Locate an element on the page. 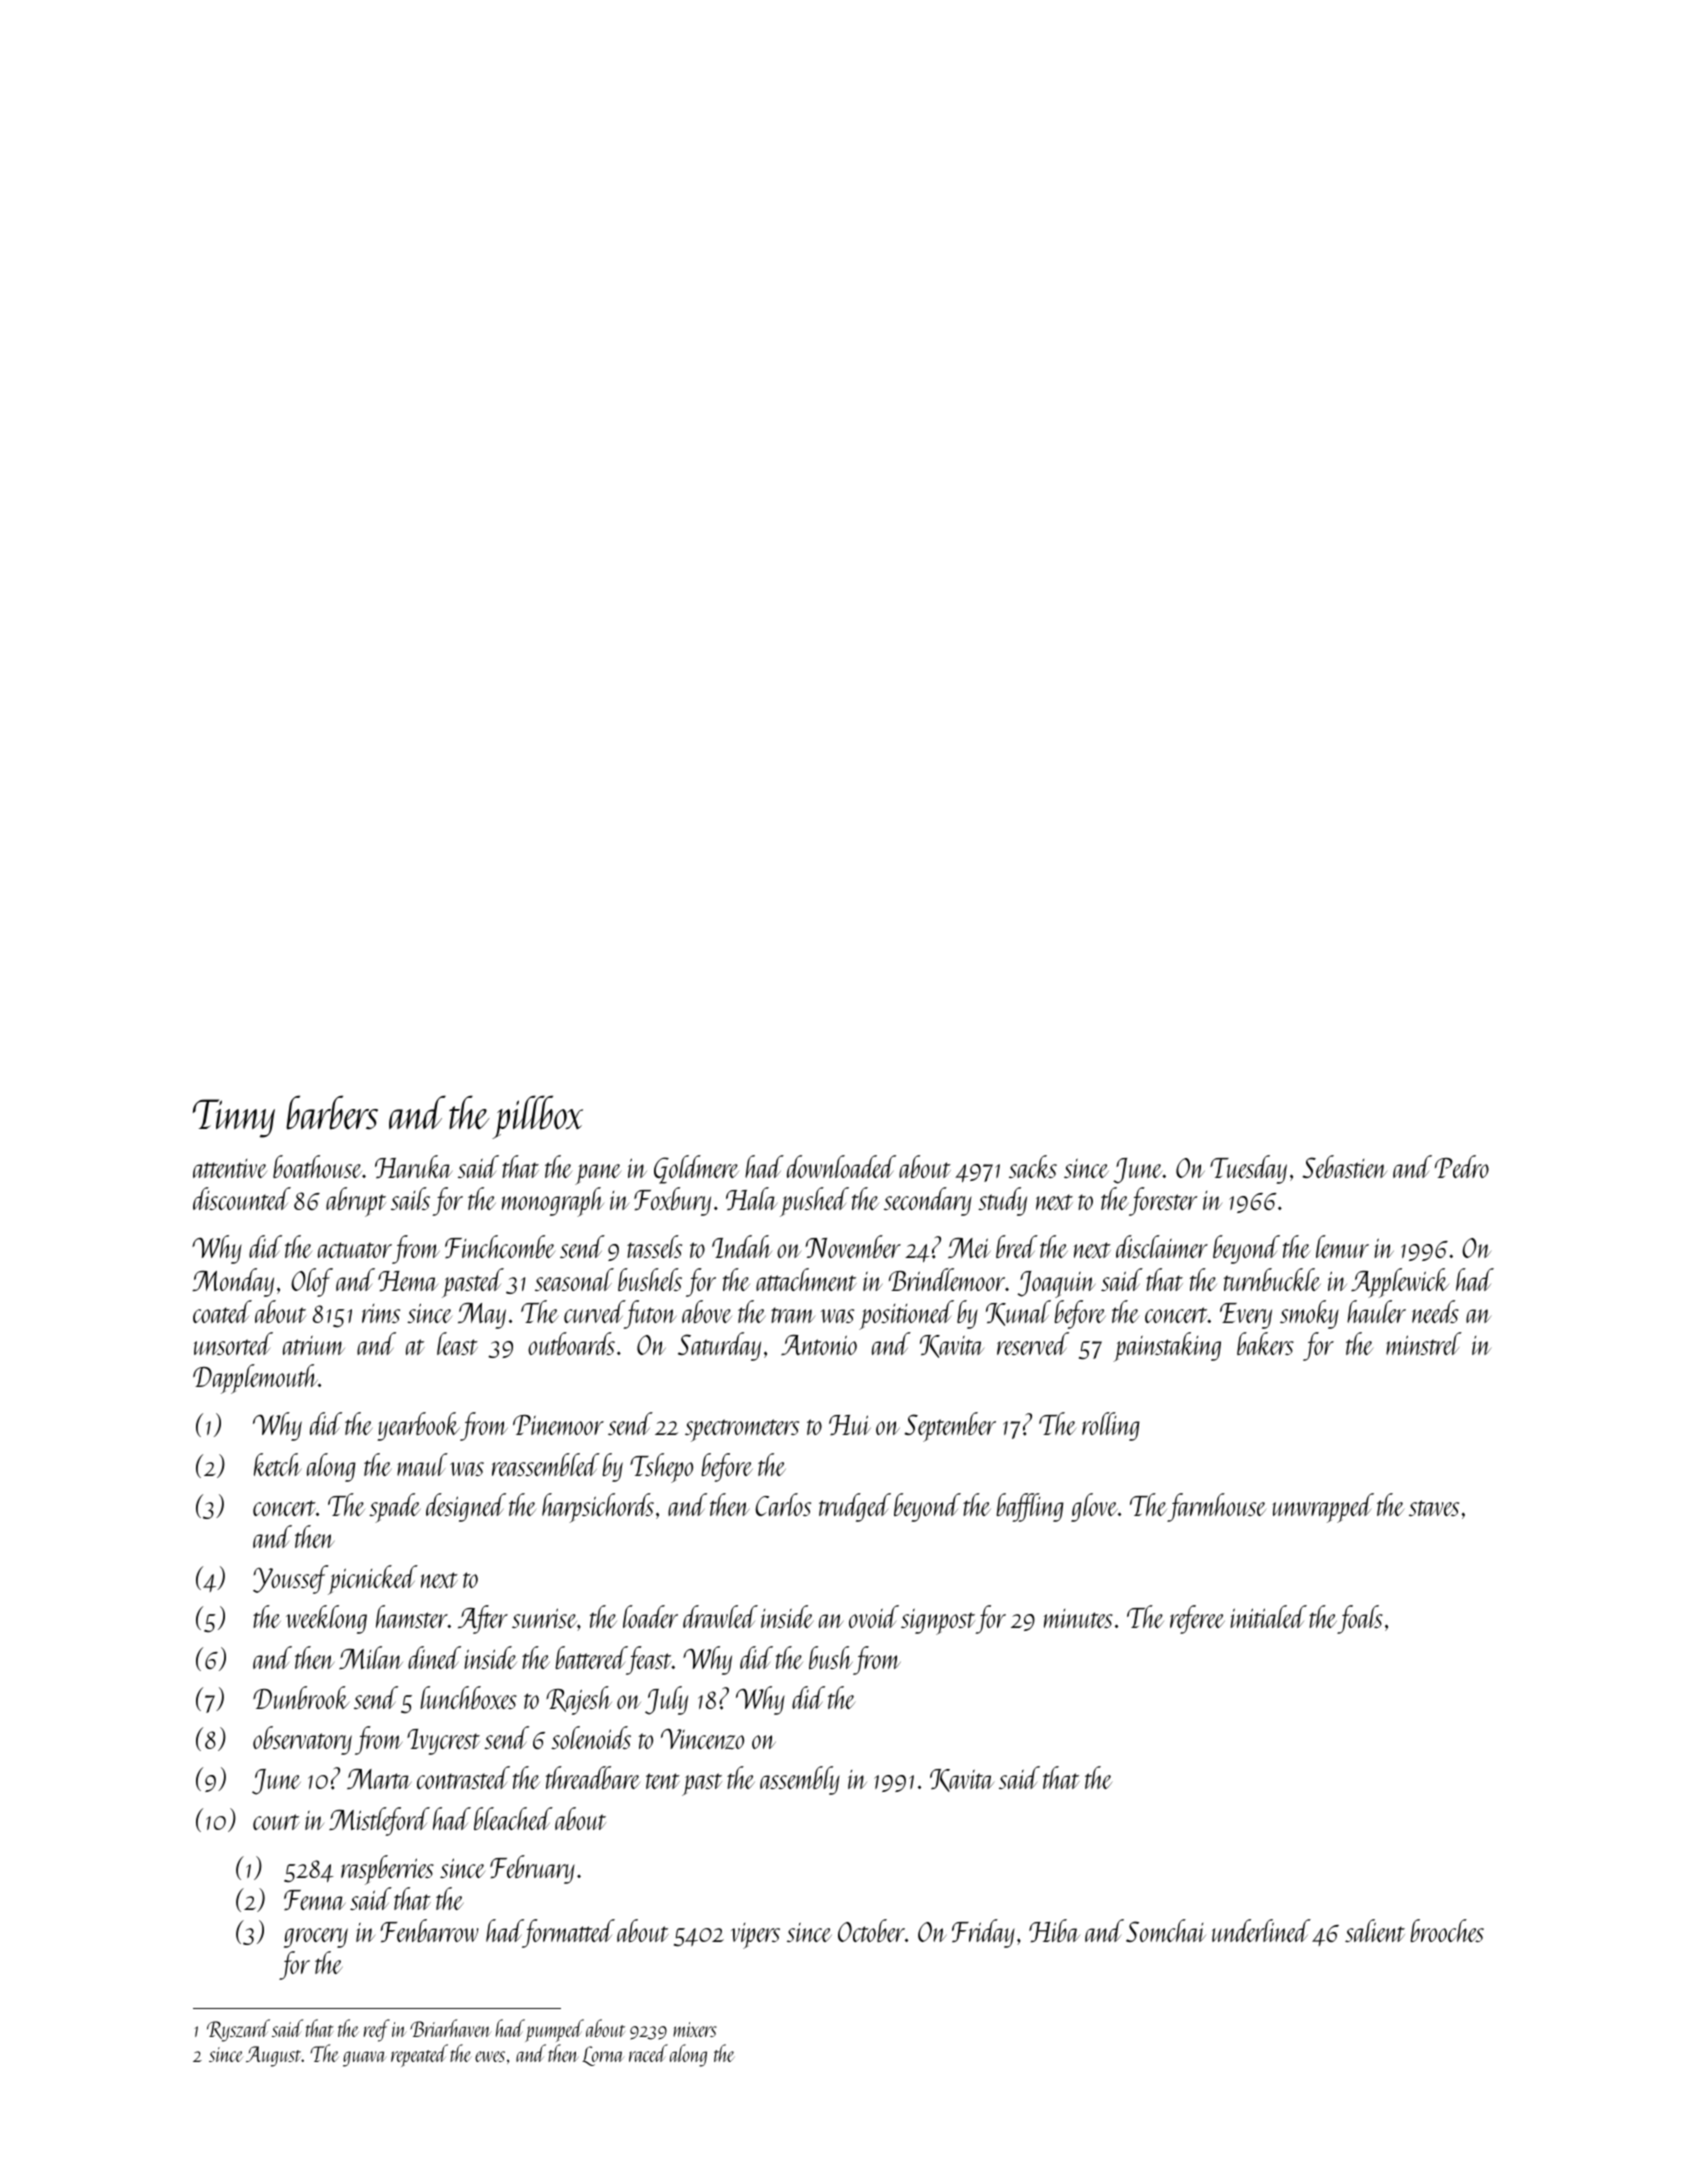 The height and width of the image is (2178, 1683). Tuesday is located at coordinates (1248, 1169).
